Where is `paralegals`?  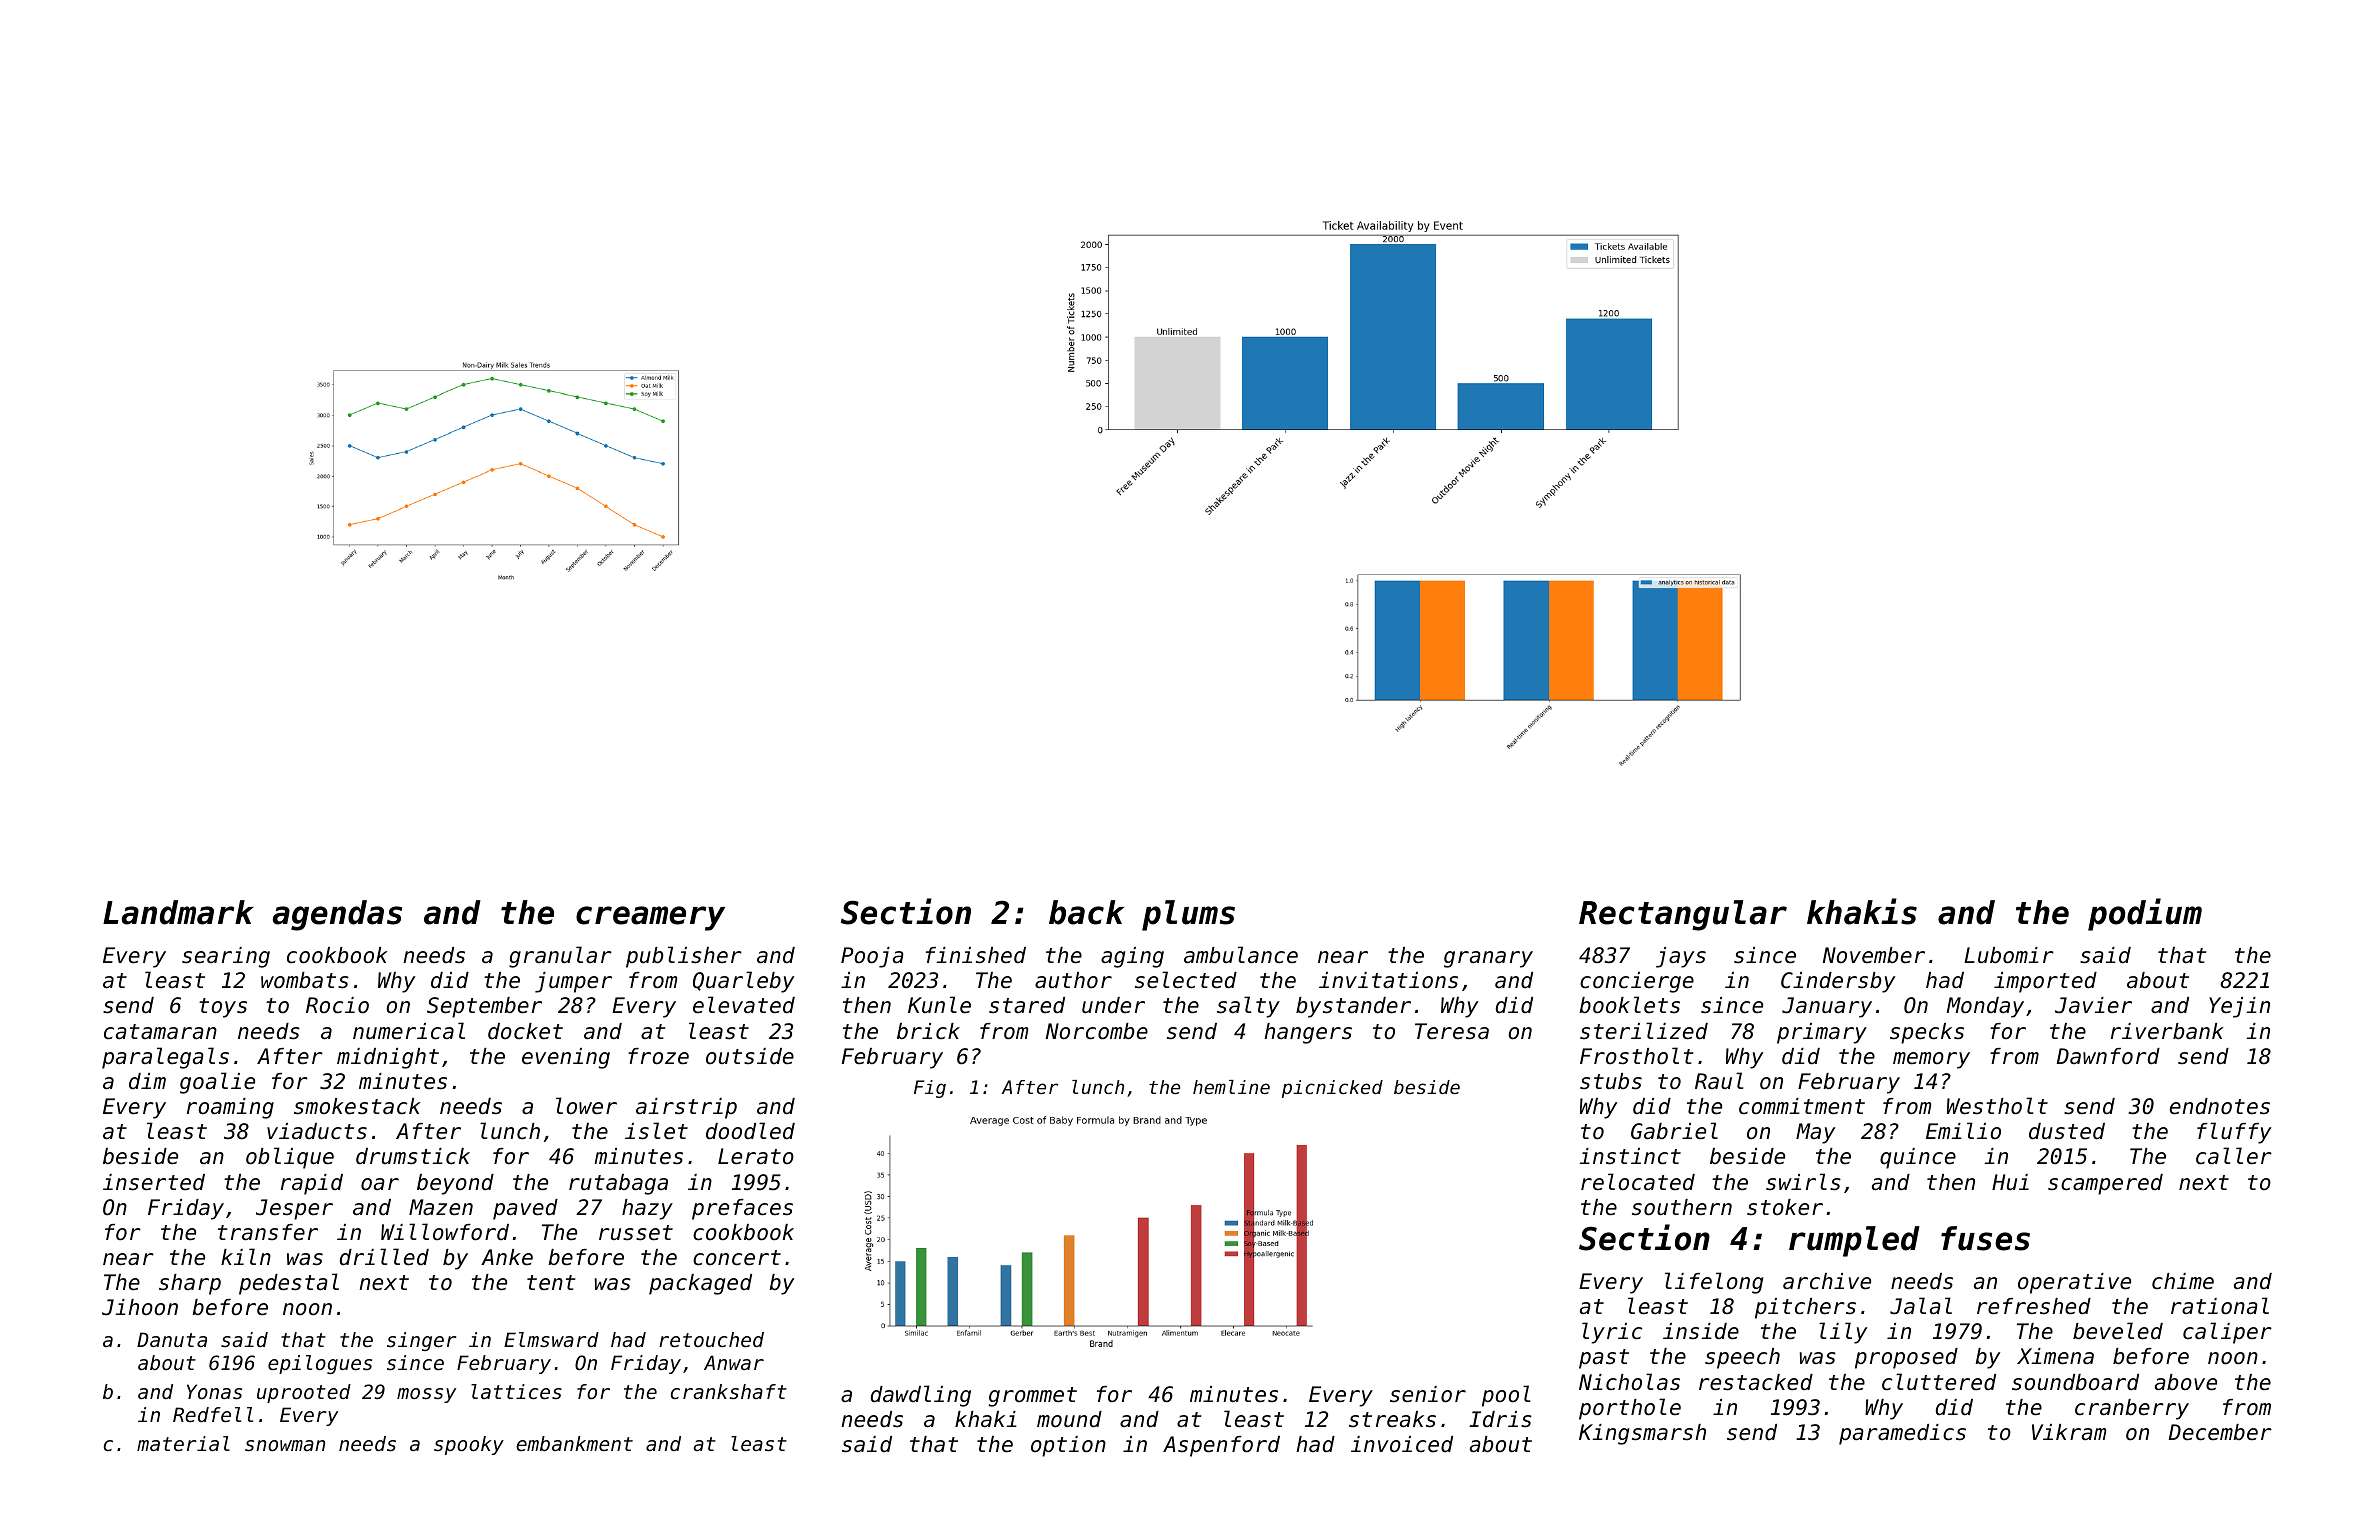
paralegals is located at coordinates (165, 1058).
